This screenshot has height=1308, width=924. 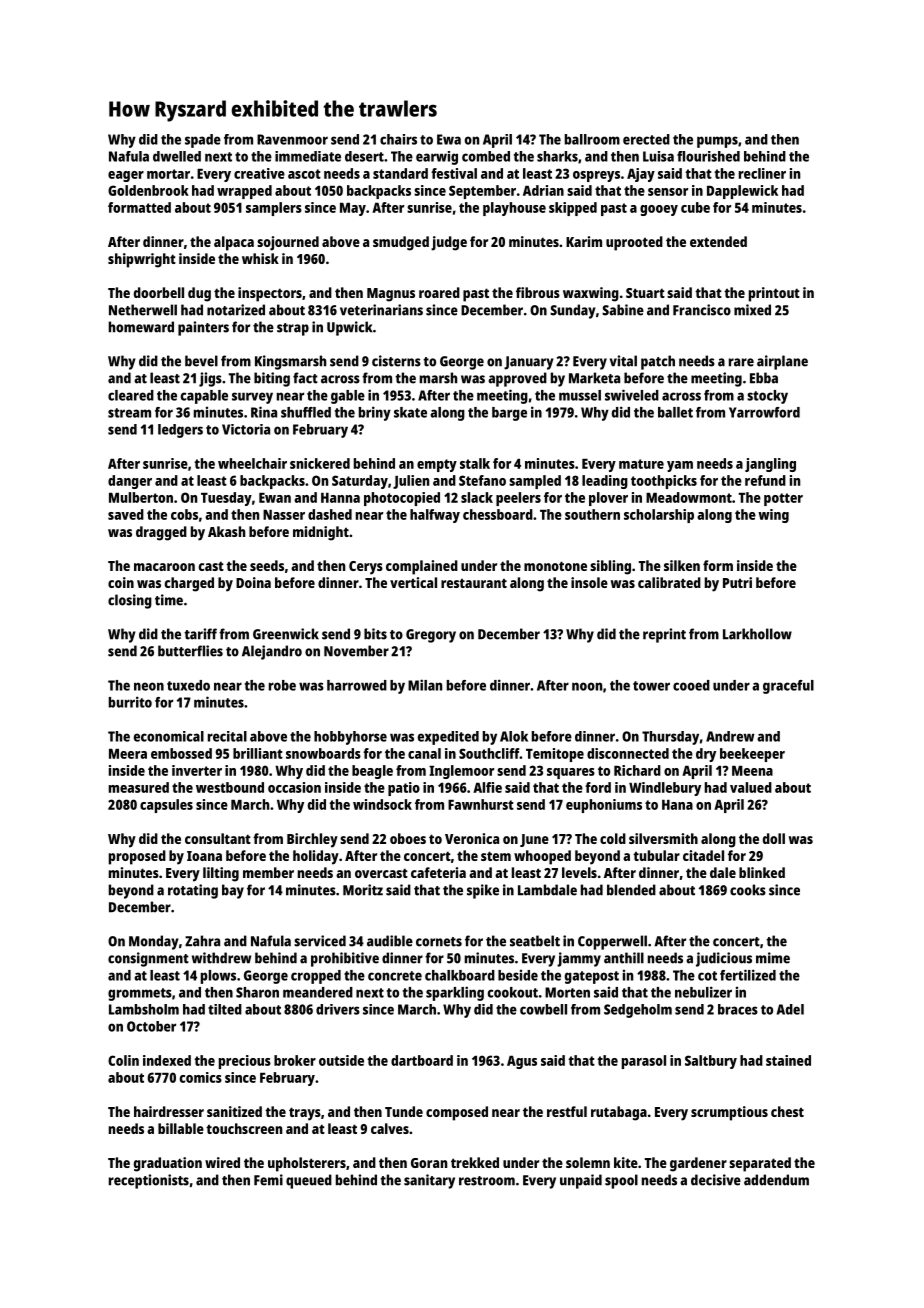 What do you see at coordinates (309, 1181) in the screenshot?
I see `queued` at bounding box center [309, 1181].
